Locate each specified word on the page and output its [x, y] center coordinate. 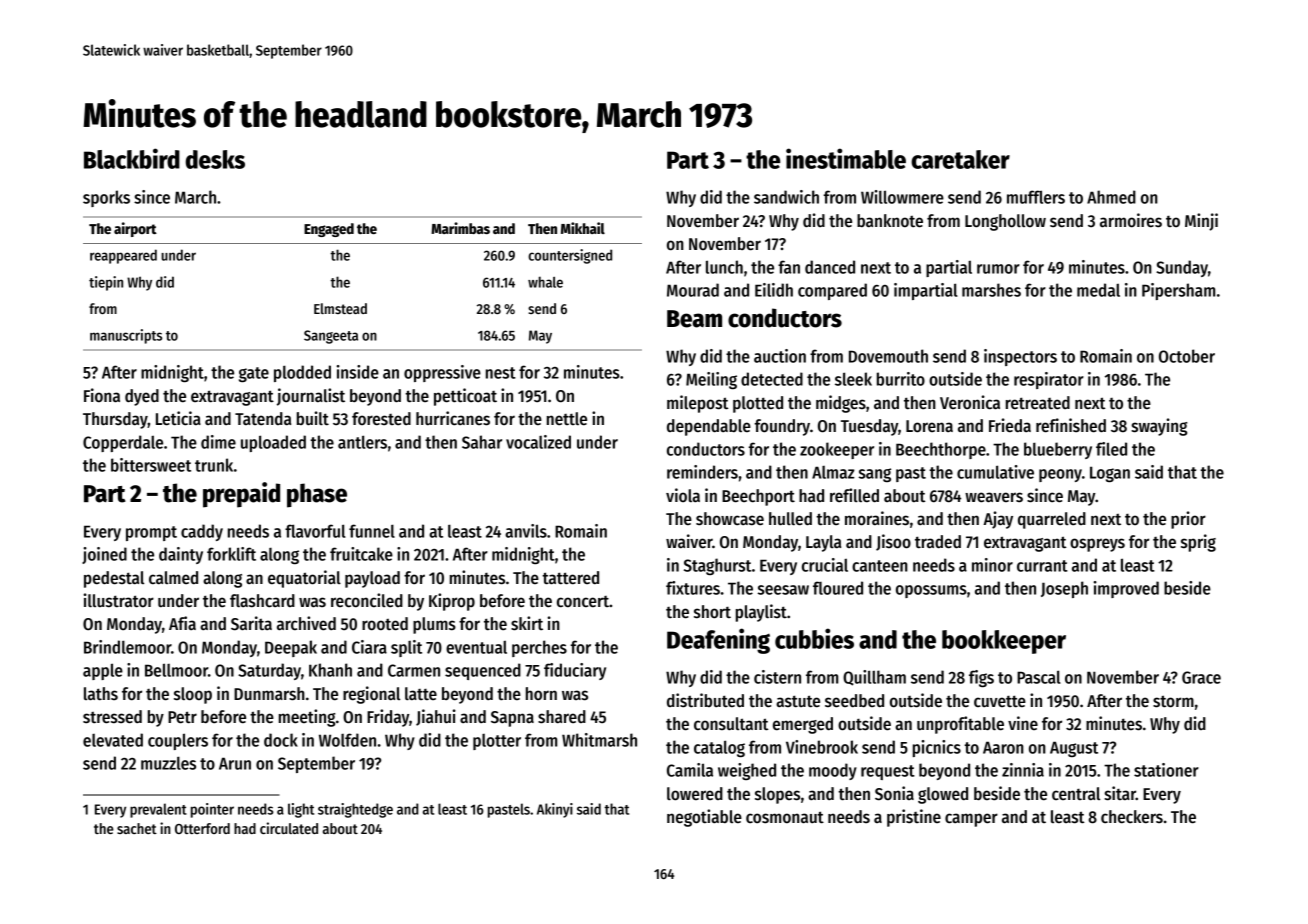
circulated [289, 828]
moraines [877, 518]
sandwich [786, 197]
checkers [1132, 817]
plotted [758, 404]
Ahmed [1111, 197]
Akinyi [555, 810]
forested [381, 419]
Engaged [329, 230]
